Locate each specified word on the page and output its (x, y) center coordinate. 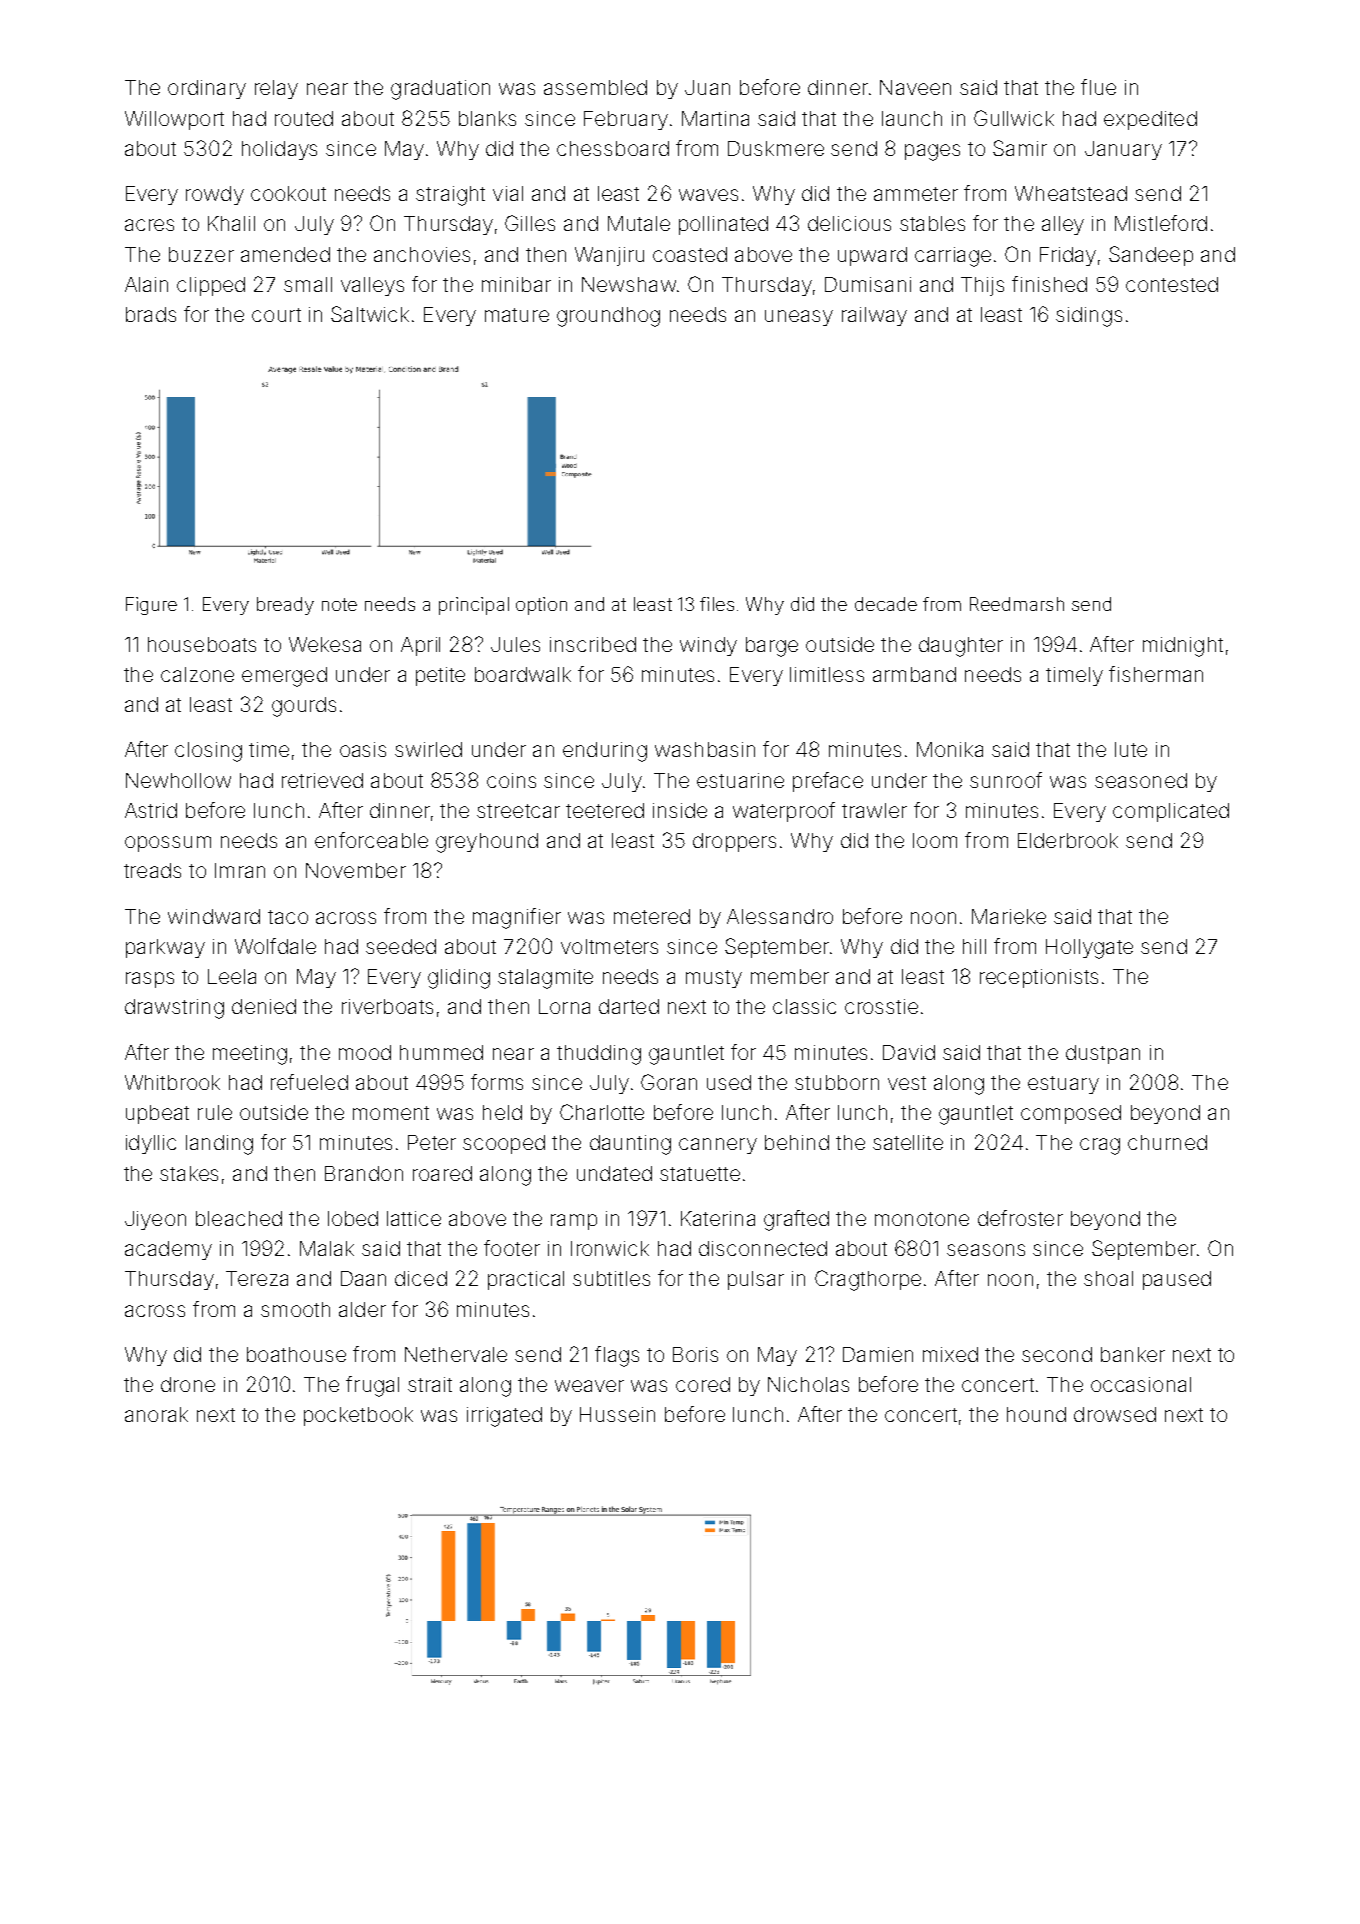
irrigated (504, 1417)
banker (1133, 1354)
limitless (827, 674)
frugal (372, 1386)
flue (1098, 87)
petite (440, 676)
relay (276, 89)
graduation (440, 90)
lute (1131, 749)
